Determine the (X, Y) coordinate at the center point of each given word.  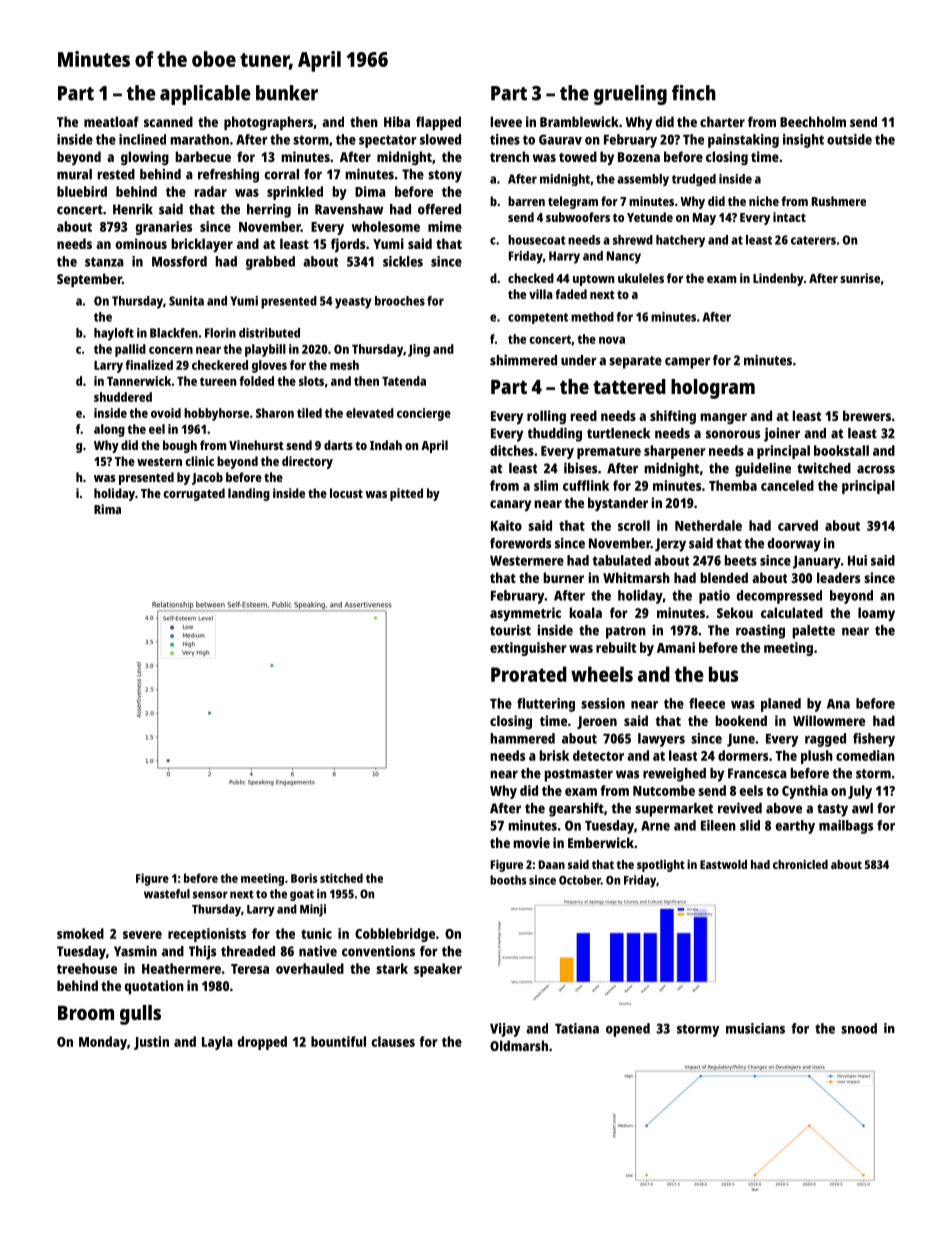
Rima (107, 509)
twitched (824, 468)
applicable (205, 95)
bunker (287, 93)
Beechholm (813, 121)
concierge (424, 414)
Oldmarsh (519, 1045)
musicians (755, 1028)
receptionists (207, 935)
